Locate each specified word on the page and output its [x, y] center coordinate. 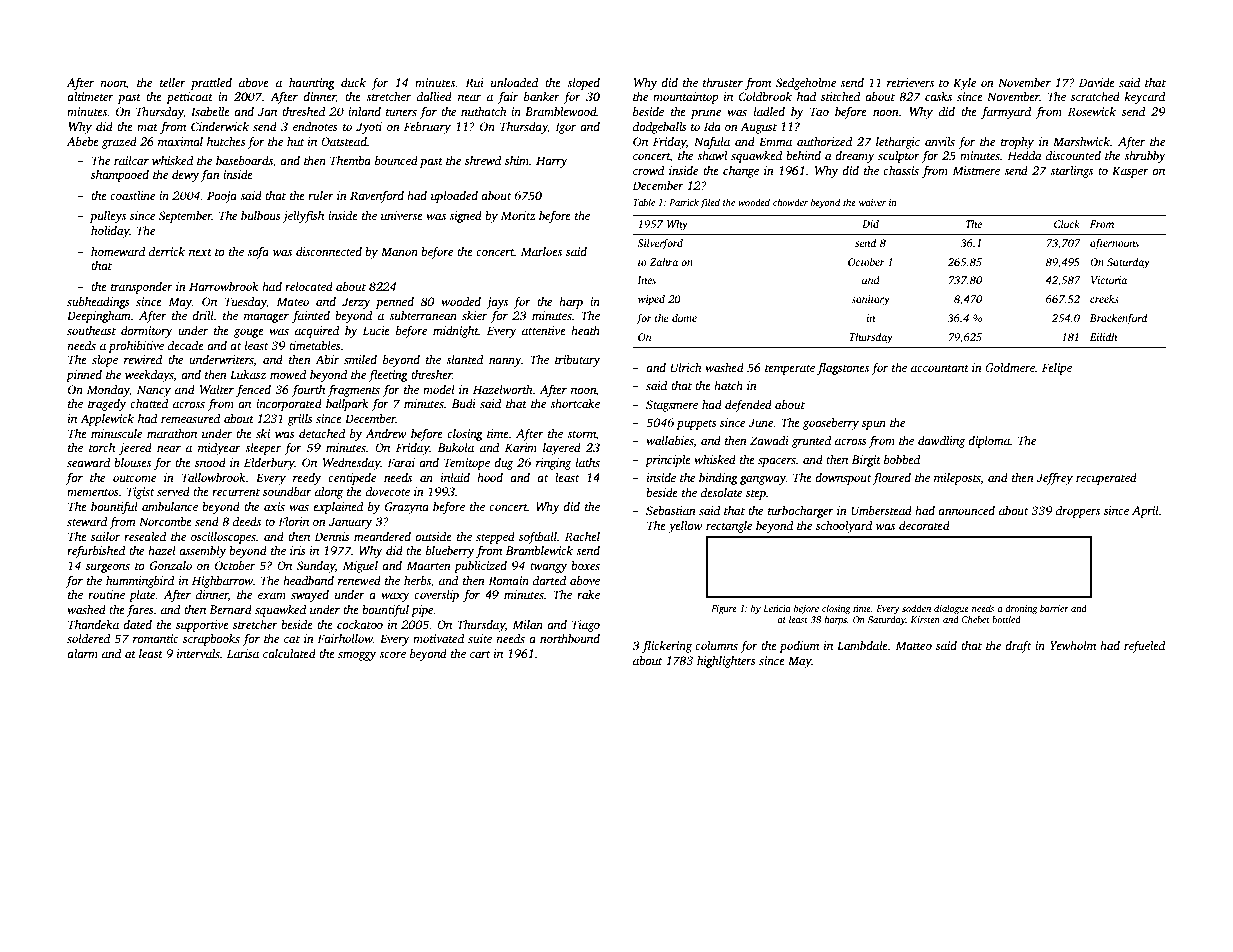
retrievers [910, 82]
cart [480, 654]
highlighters [726, 662]
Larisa [243, 653]
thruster [723, 82]
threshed [303, 111]
